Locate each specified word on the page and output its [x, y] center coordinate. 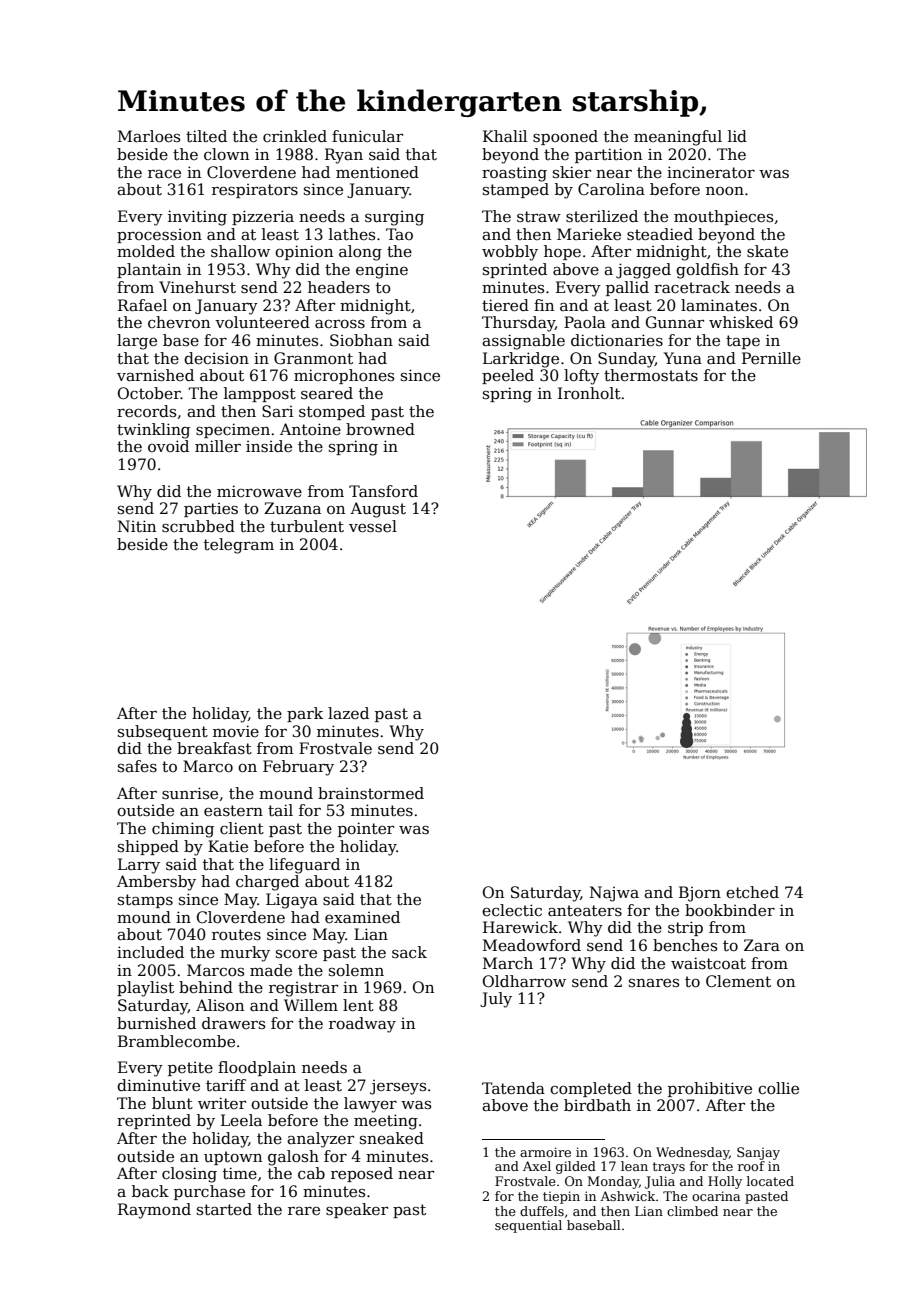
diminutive [158, 1085]
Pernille [771, 358]
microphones [344, 376]
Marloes [149, 136]
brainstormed [371, 793]
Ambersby [156, 883]
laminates [719, 305]
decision [216, 358]
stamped [516, 190]
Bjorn [700, 894]
